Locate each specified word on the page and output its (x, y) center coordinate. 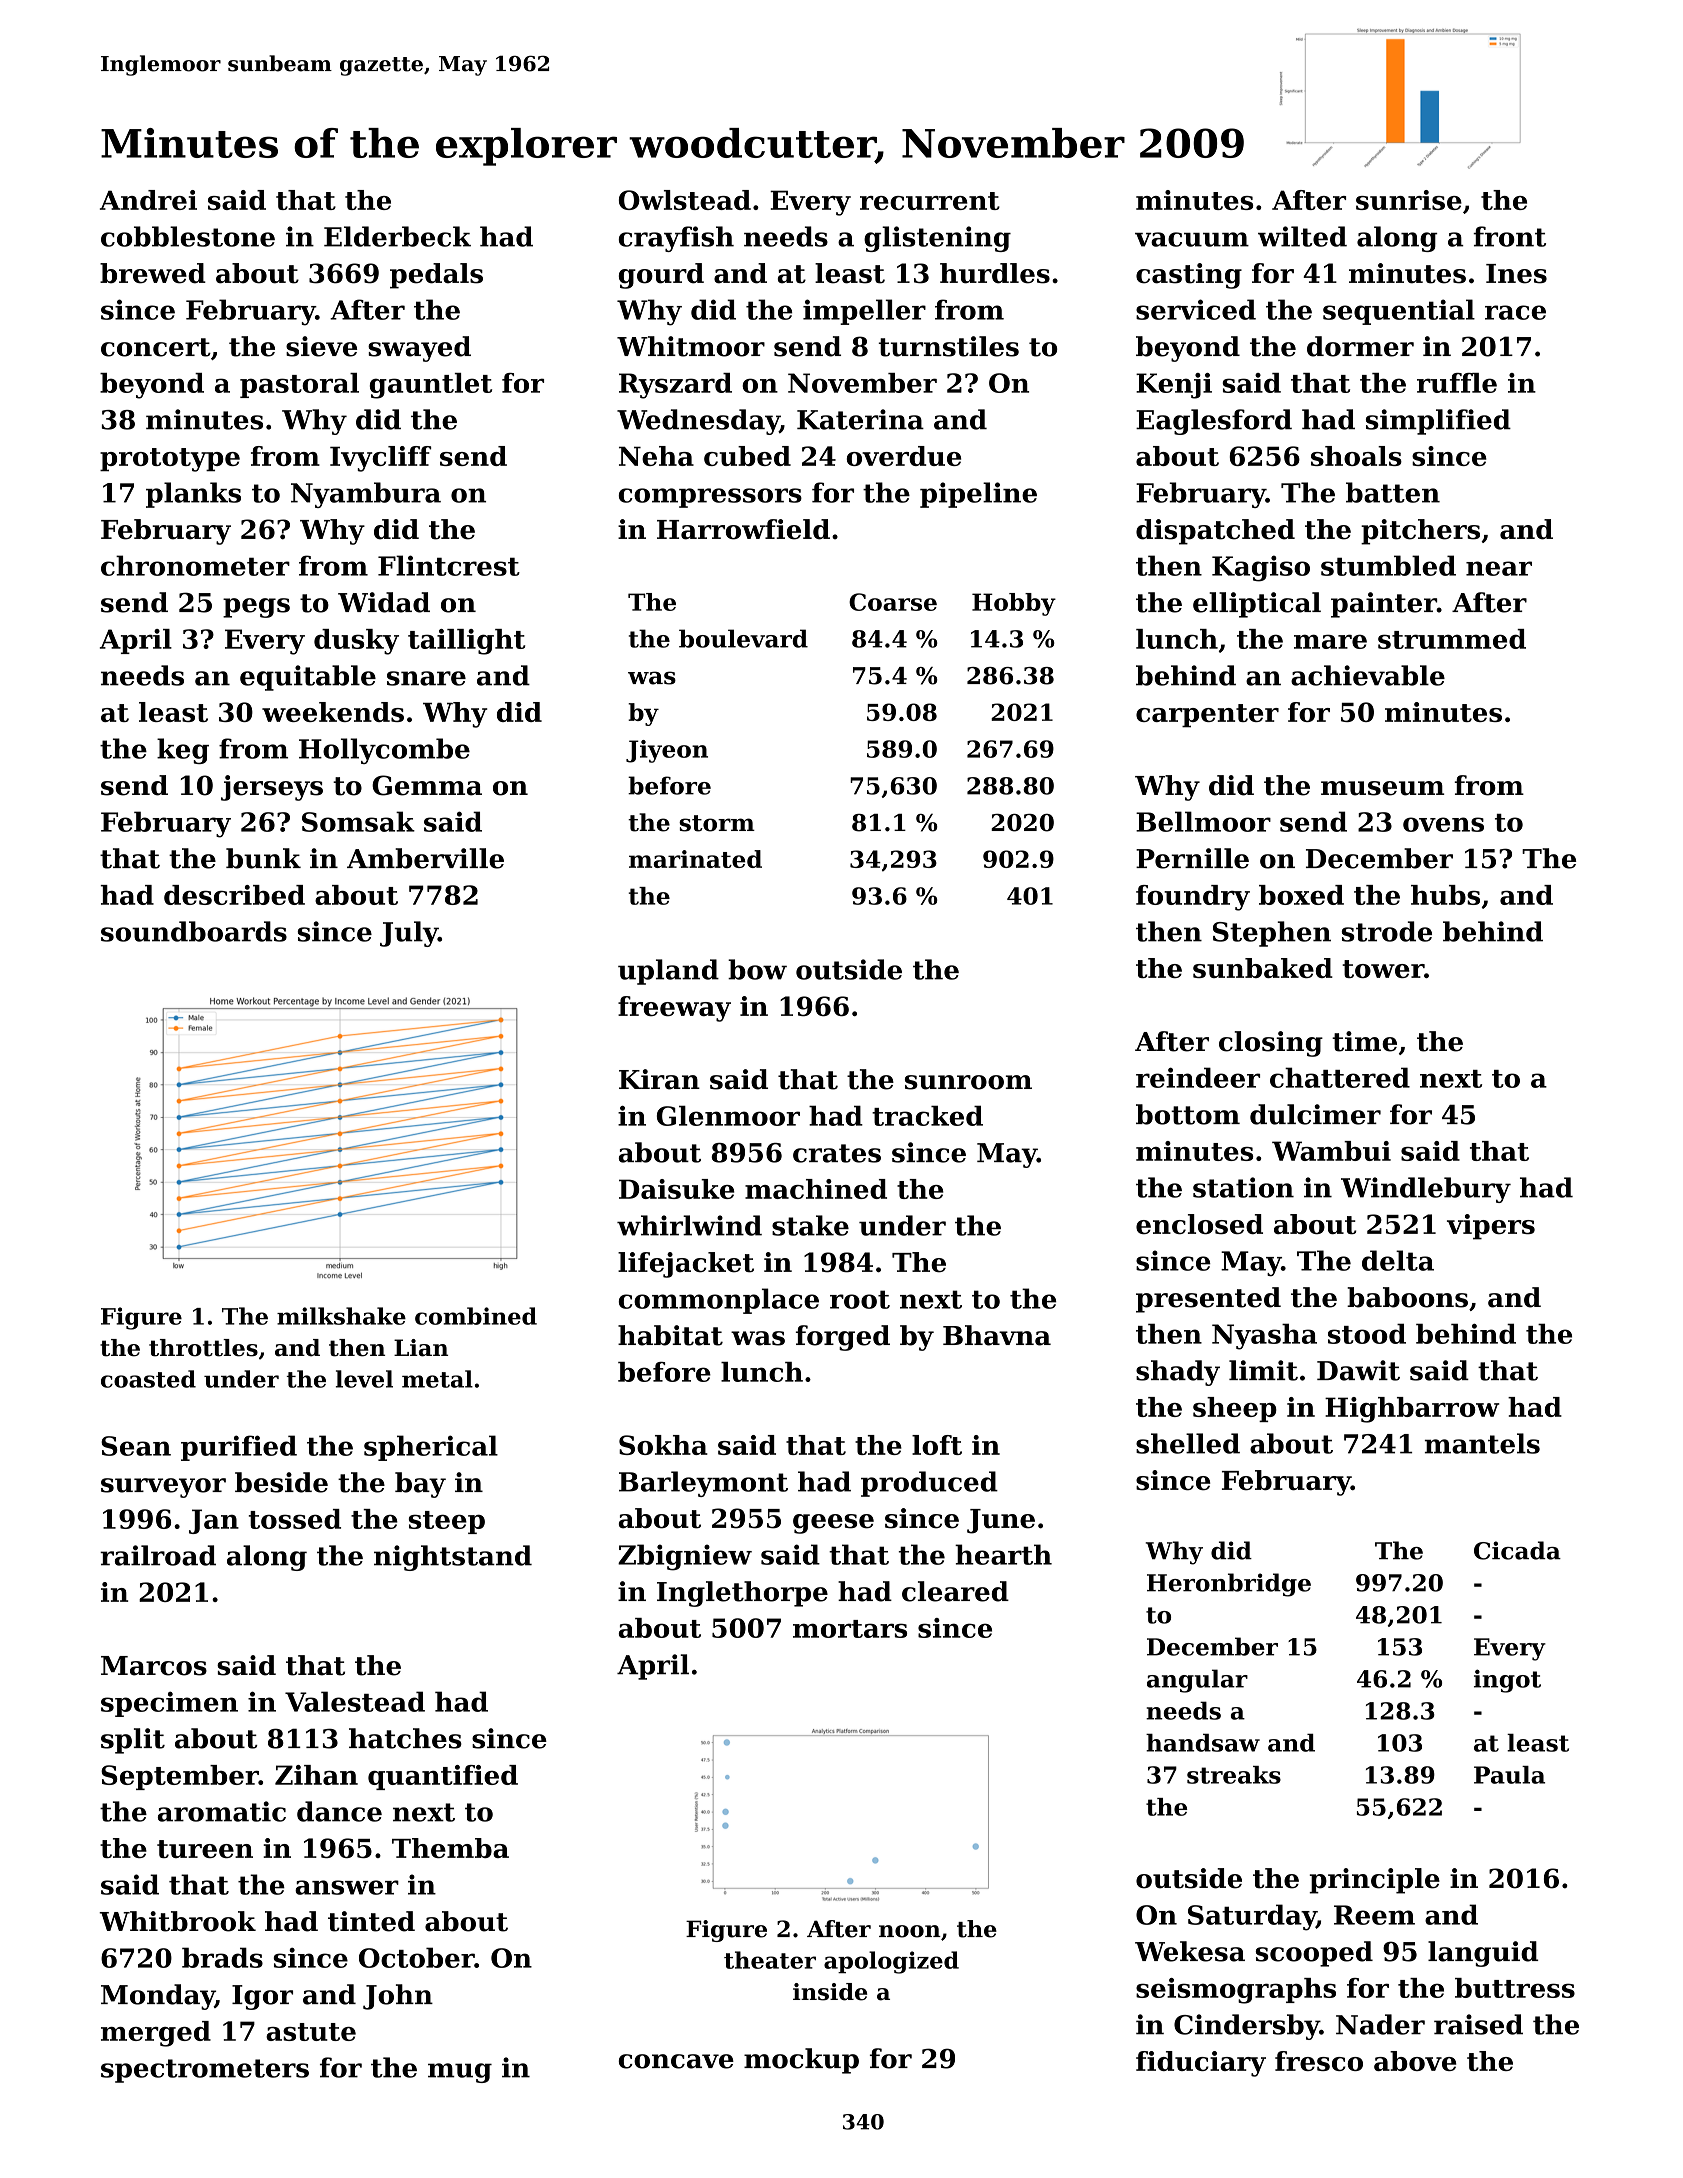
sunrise (1409, 200)
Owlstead (685, 200)
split (133, 1741)
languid (1483, 1954)
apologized (891, 1962)
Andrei (148, 200)
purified (239, 1448)
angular (1197, 1681)
